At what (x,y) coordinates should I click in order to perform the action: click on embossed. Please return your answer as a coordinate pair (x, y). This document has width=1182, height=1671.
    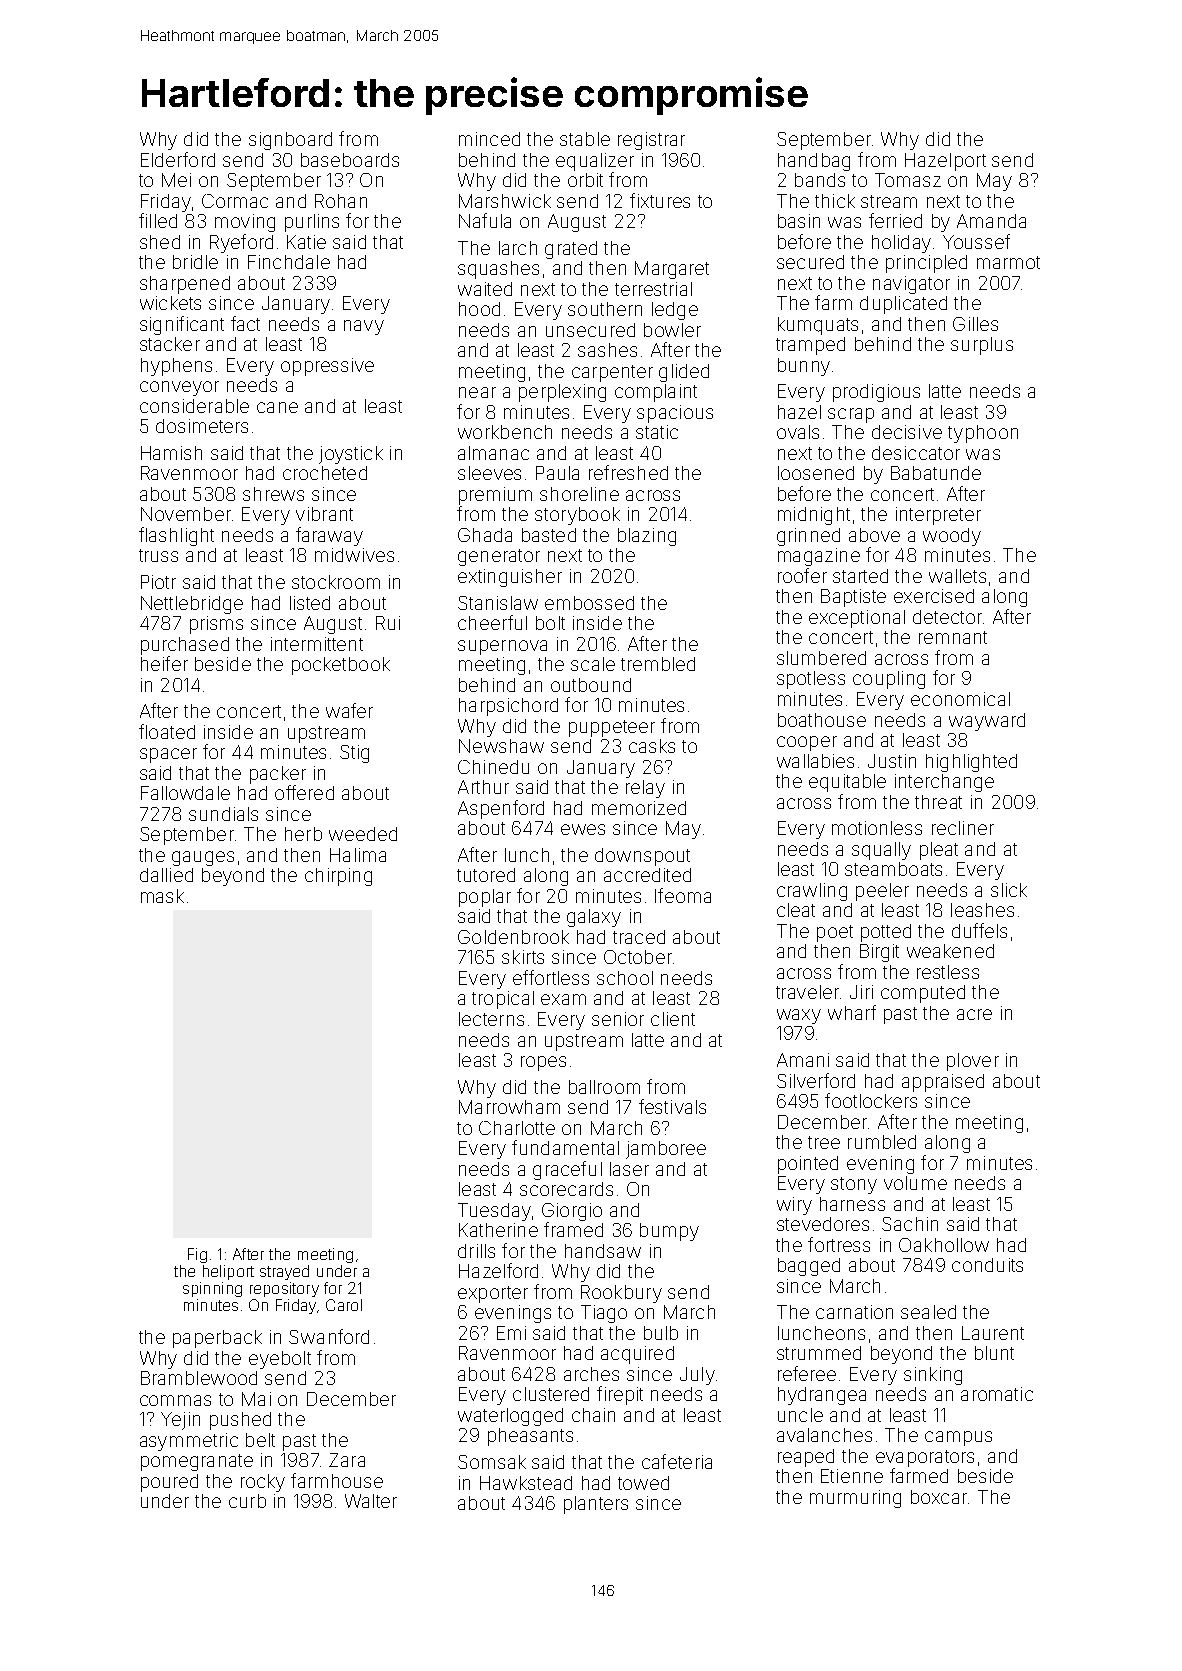
    Looking at the image, I should click on (589, 603).
